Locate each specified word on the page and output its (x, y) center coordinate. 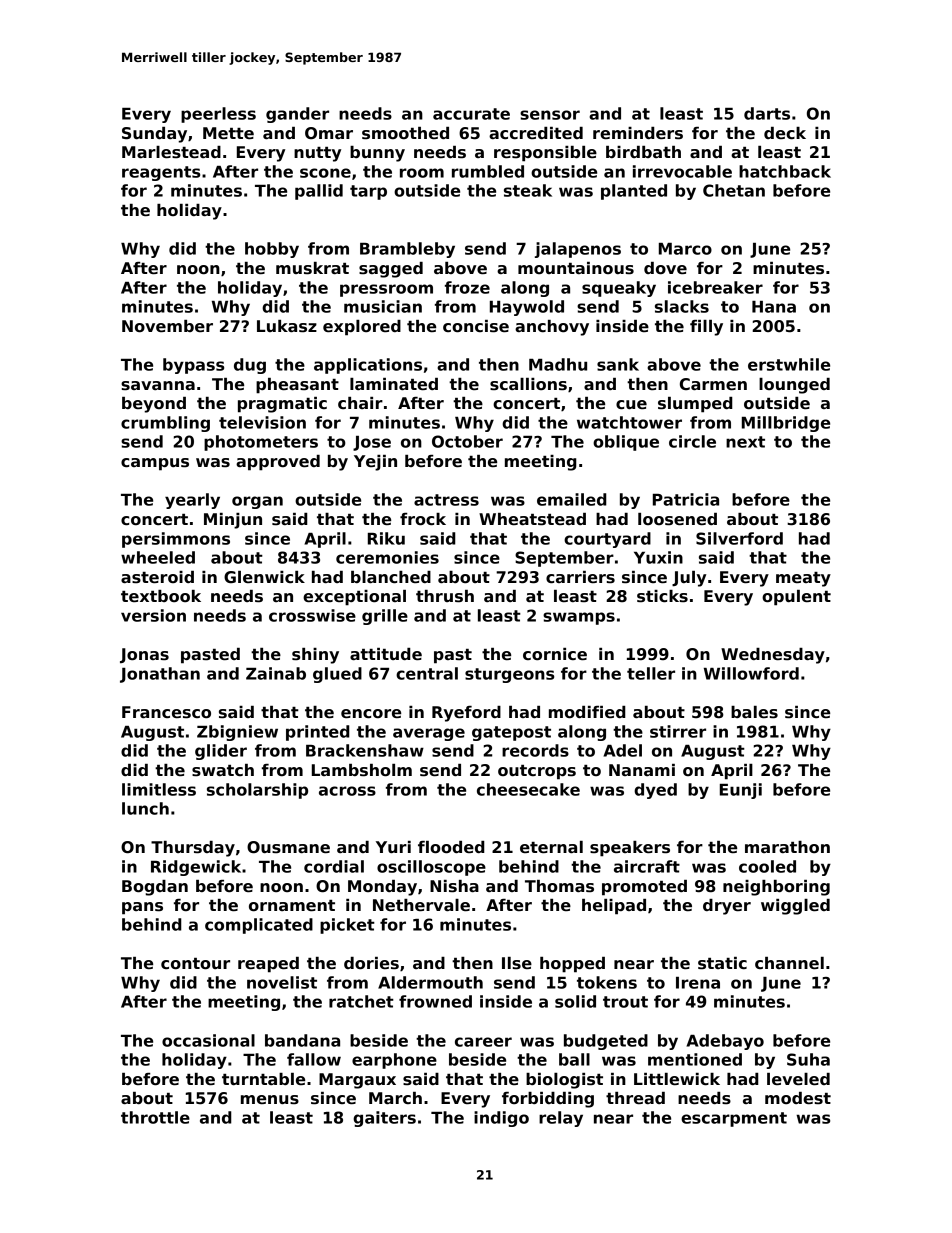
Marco (685, 249)
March (395, 1098)
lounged (794, 386)
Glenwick (264, 577)
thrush (445, 596)
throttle (155, 1117)
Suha (808, 1059)
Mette (228, 133)
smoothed (405, 133)
